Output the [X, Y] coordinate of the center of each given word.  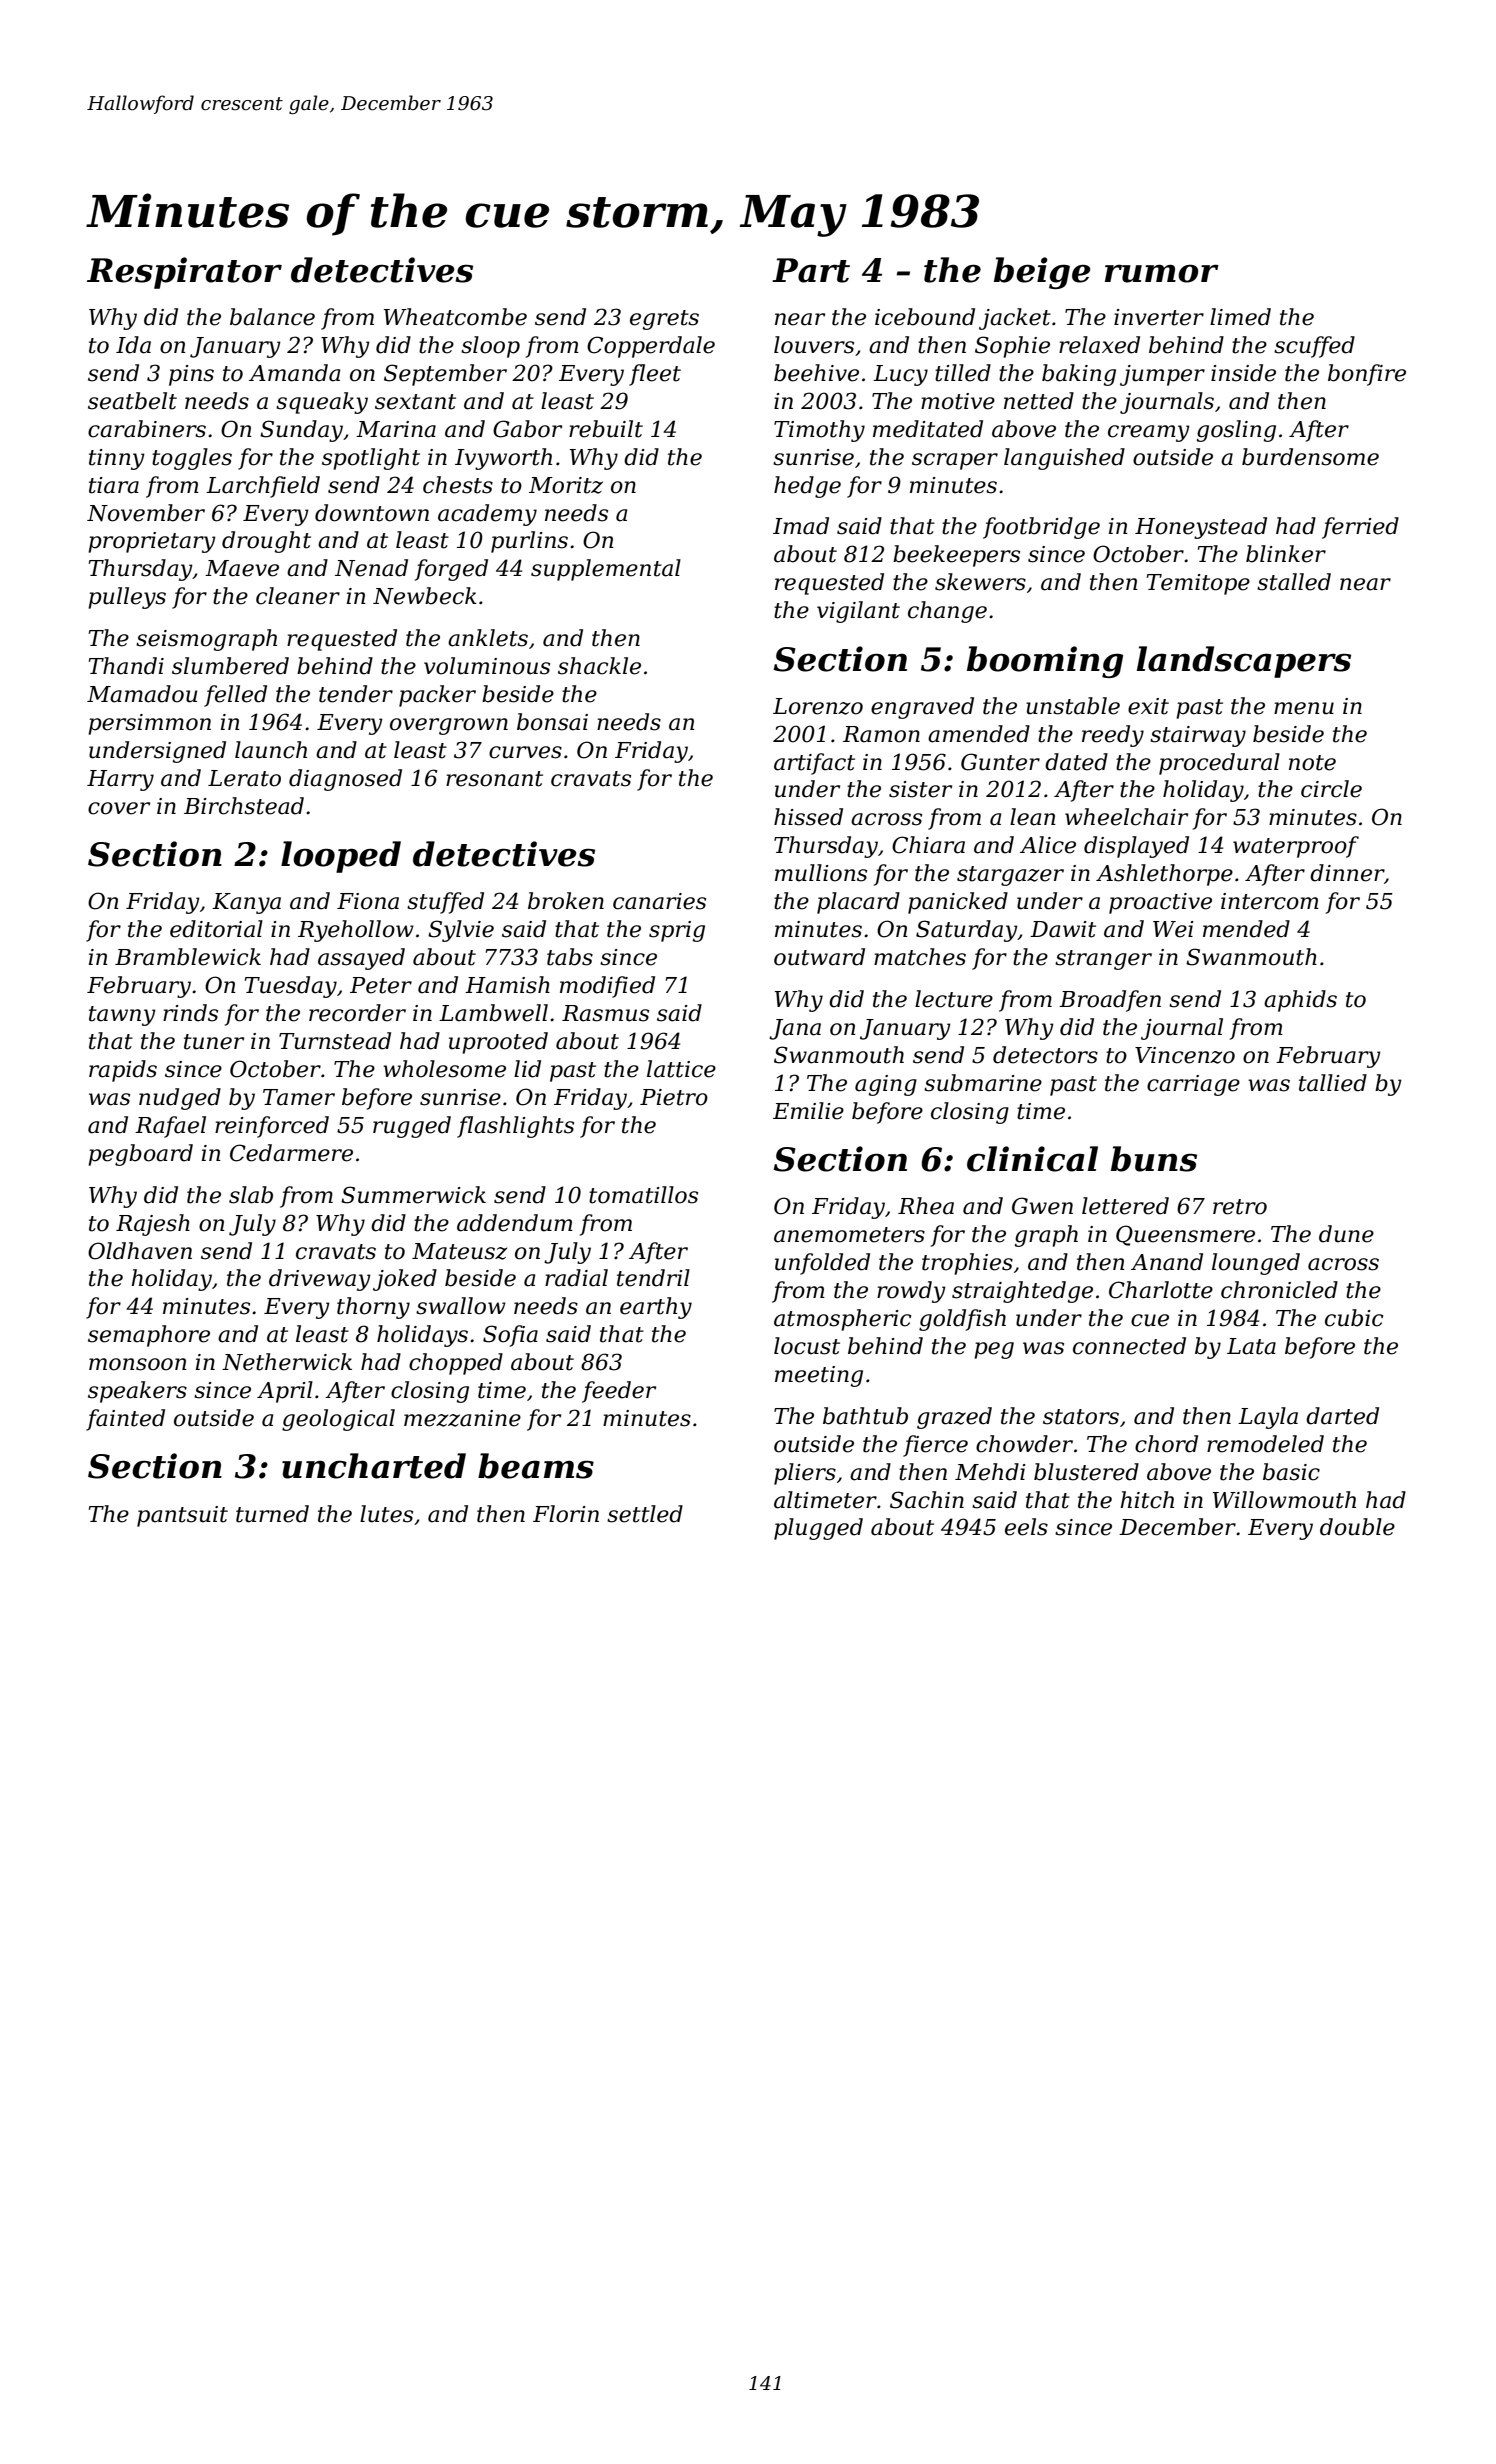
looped [341, 857]
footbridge [1041, 528]
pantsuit [182, 1516]
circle [1331, 789]
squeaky [322, 403]
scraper [955, 461]
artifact [814, 764]
